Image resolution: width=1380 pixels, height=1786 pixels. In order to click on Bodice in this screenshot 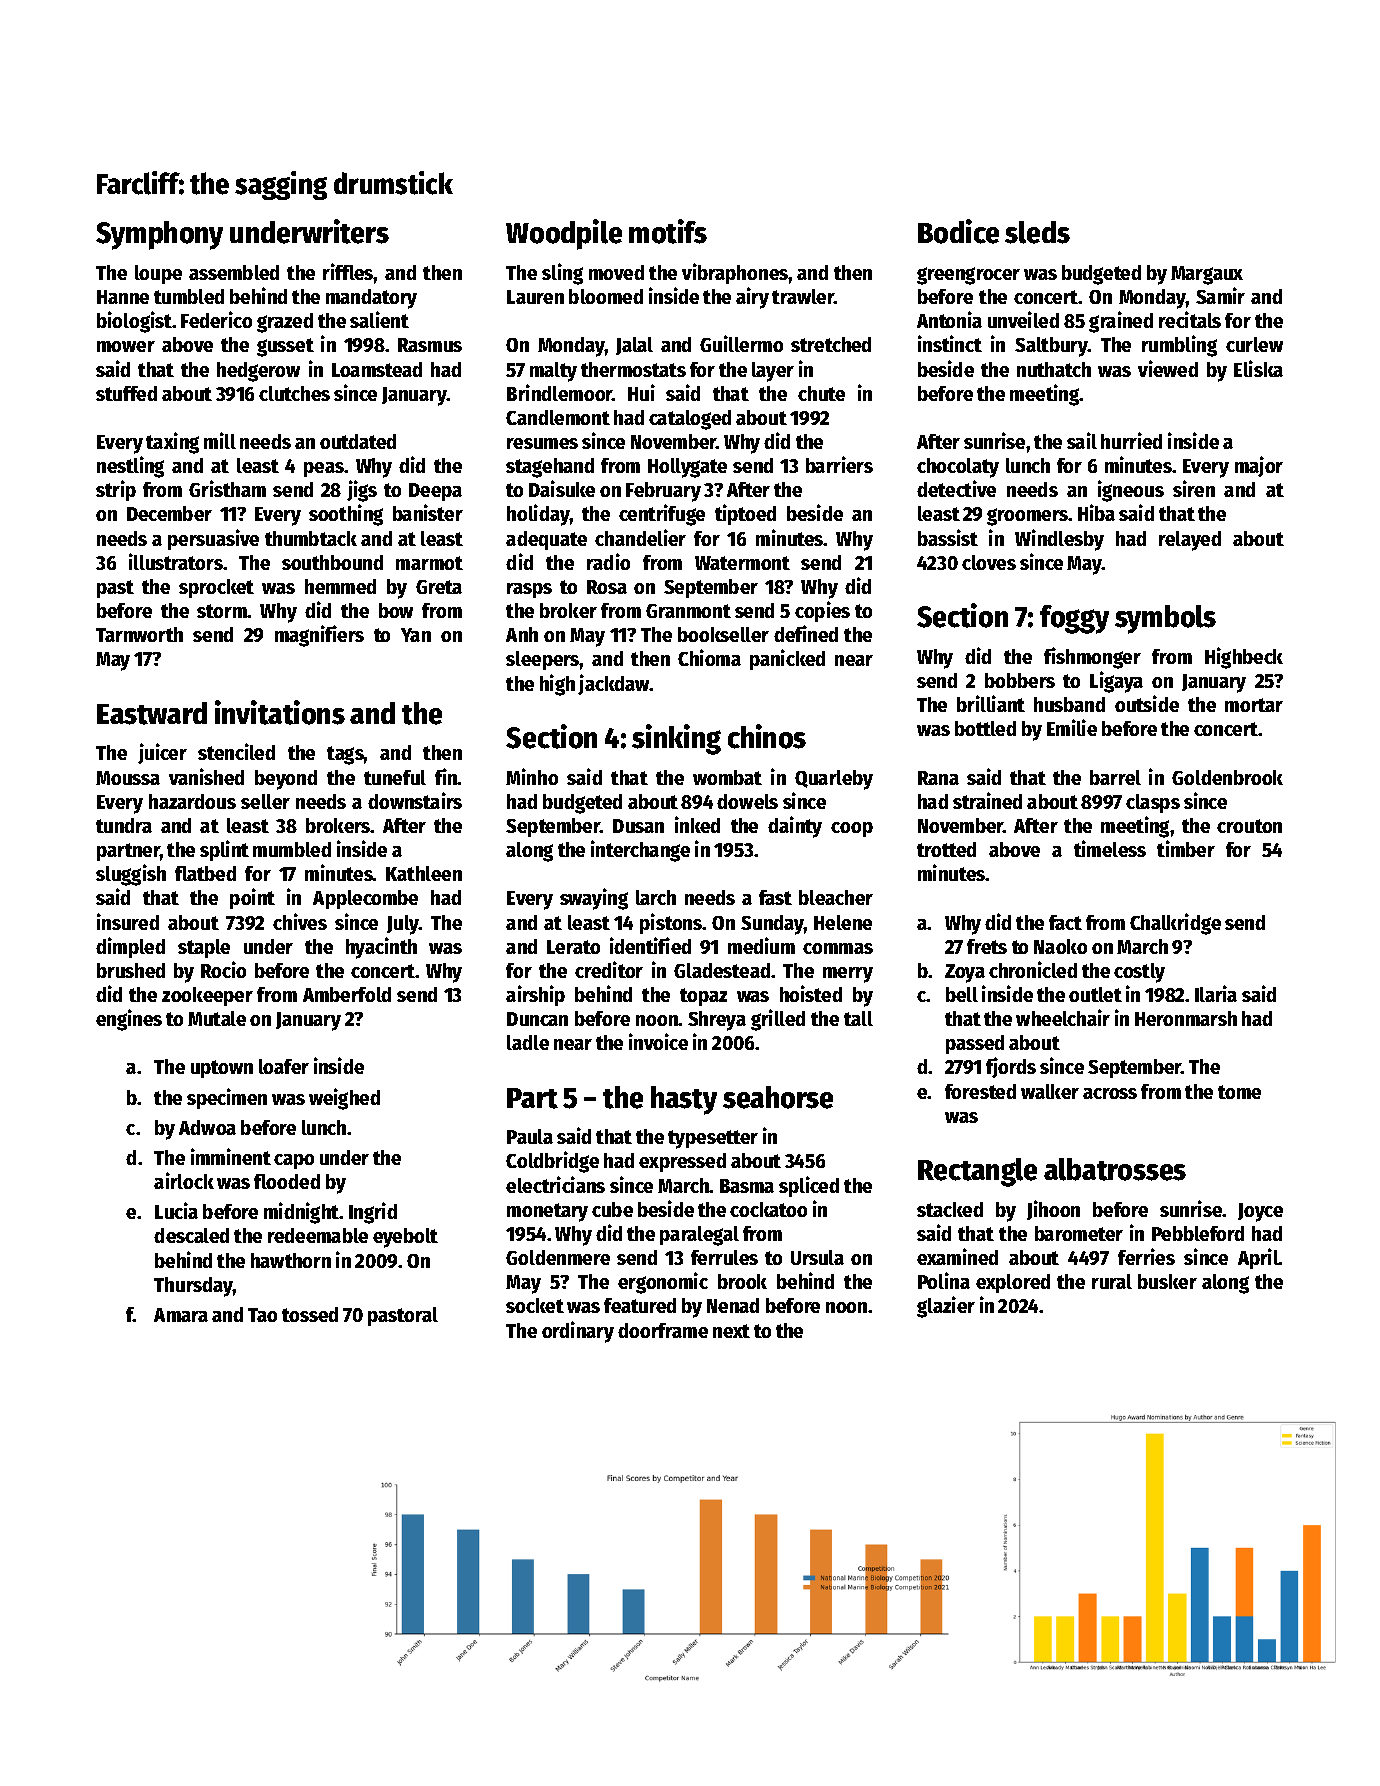, I will do `click(958, 231)`.
